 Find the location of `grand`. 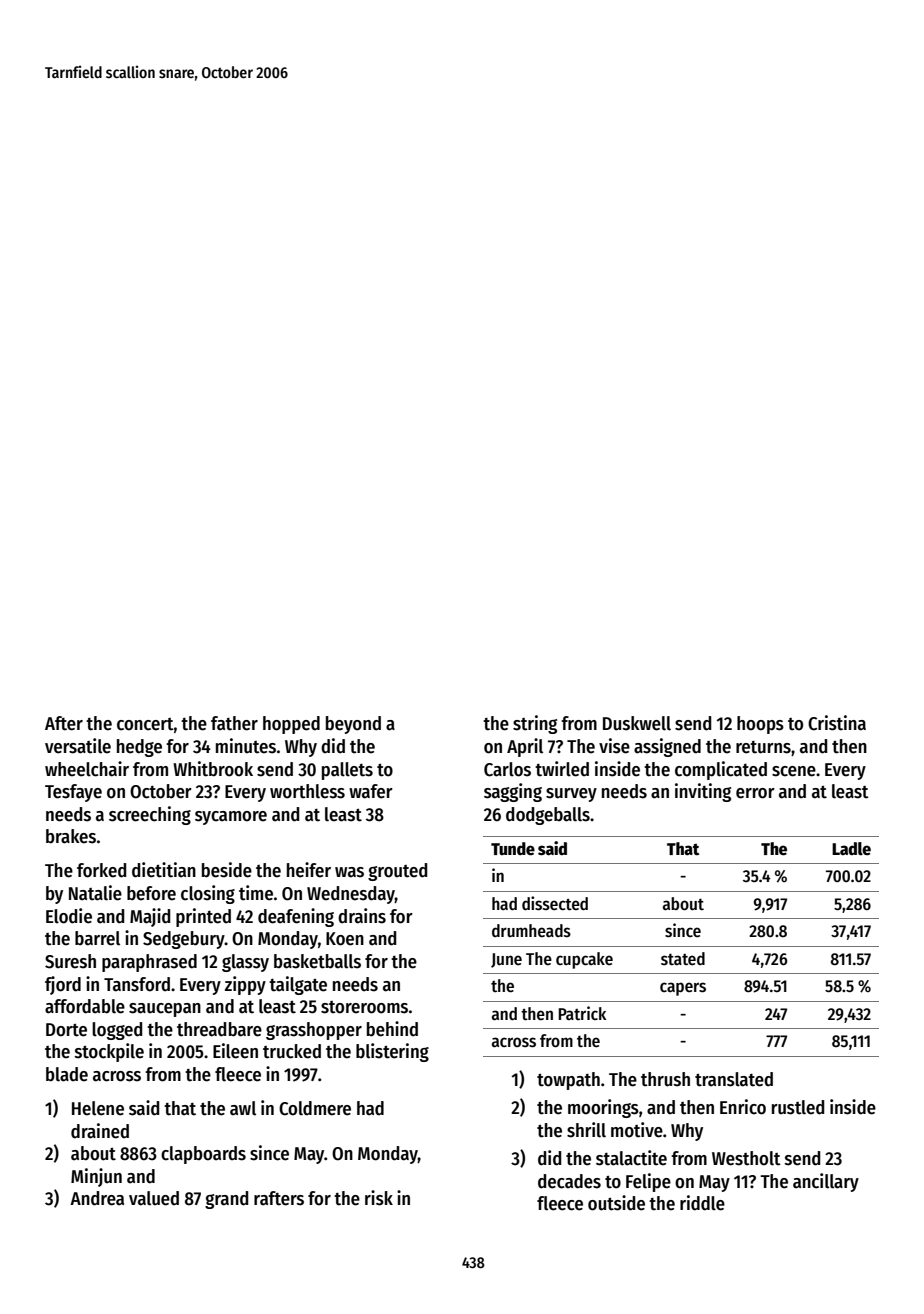

grand is located at coordinates (226, 1200).
